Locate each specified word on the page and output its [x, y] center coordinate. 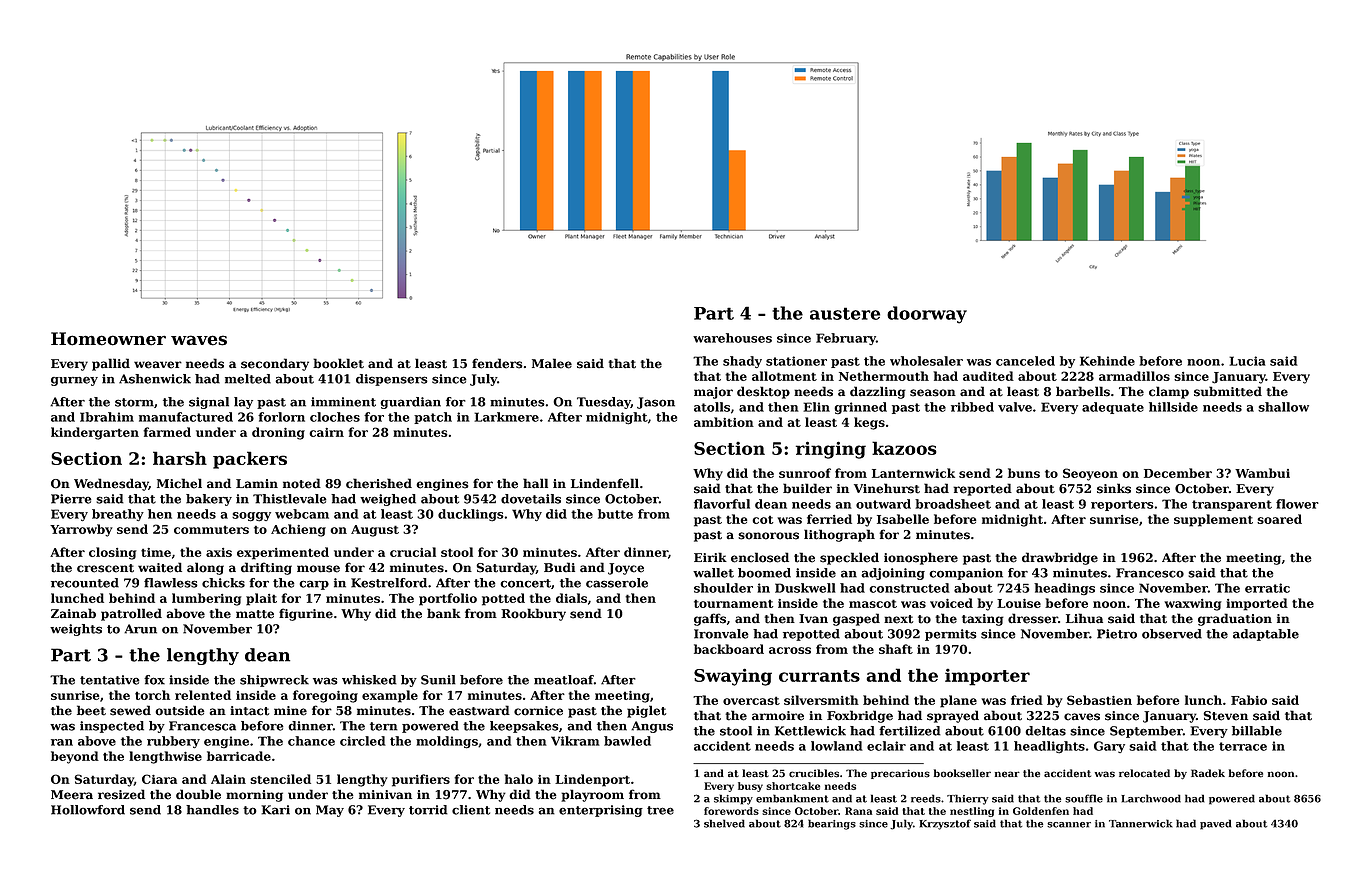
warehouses [732, 338]
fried [1027, 700]
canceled [1025, 361]
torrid [428, 810]
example [390, 696]
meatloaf [564, 680]
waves [199, 340]
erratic [1267, 588]
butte [615, 514]
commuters [211, 529]
